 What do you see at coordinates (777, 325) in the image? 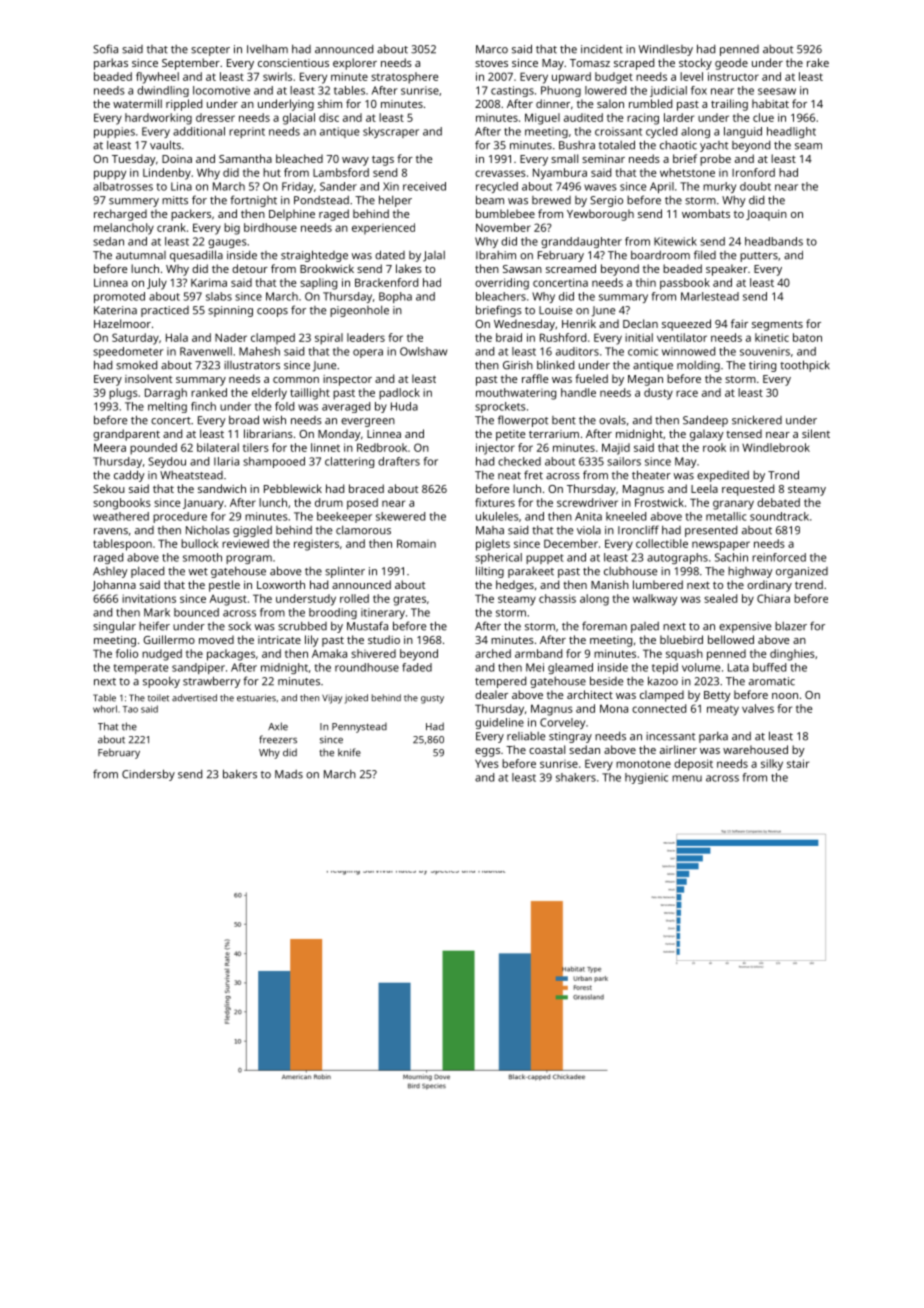
I see `segments` at bounding box center [777, 325].
